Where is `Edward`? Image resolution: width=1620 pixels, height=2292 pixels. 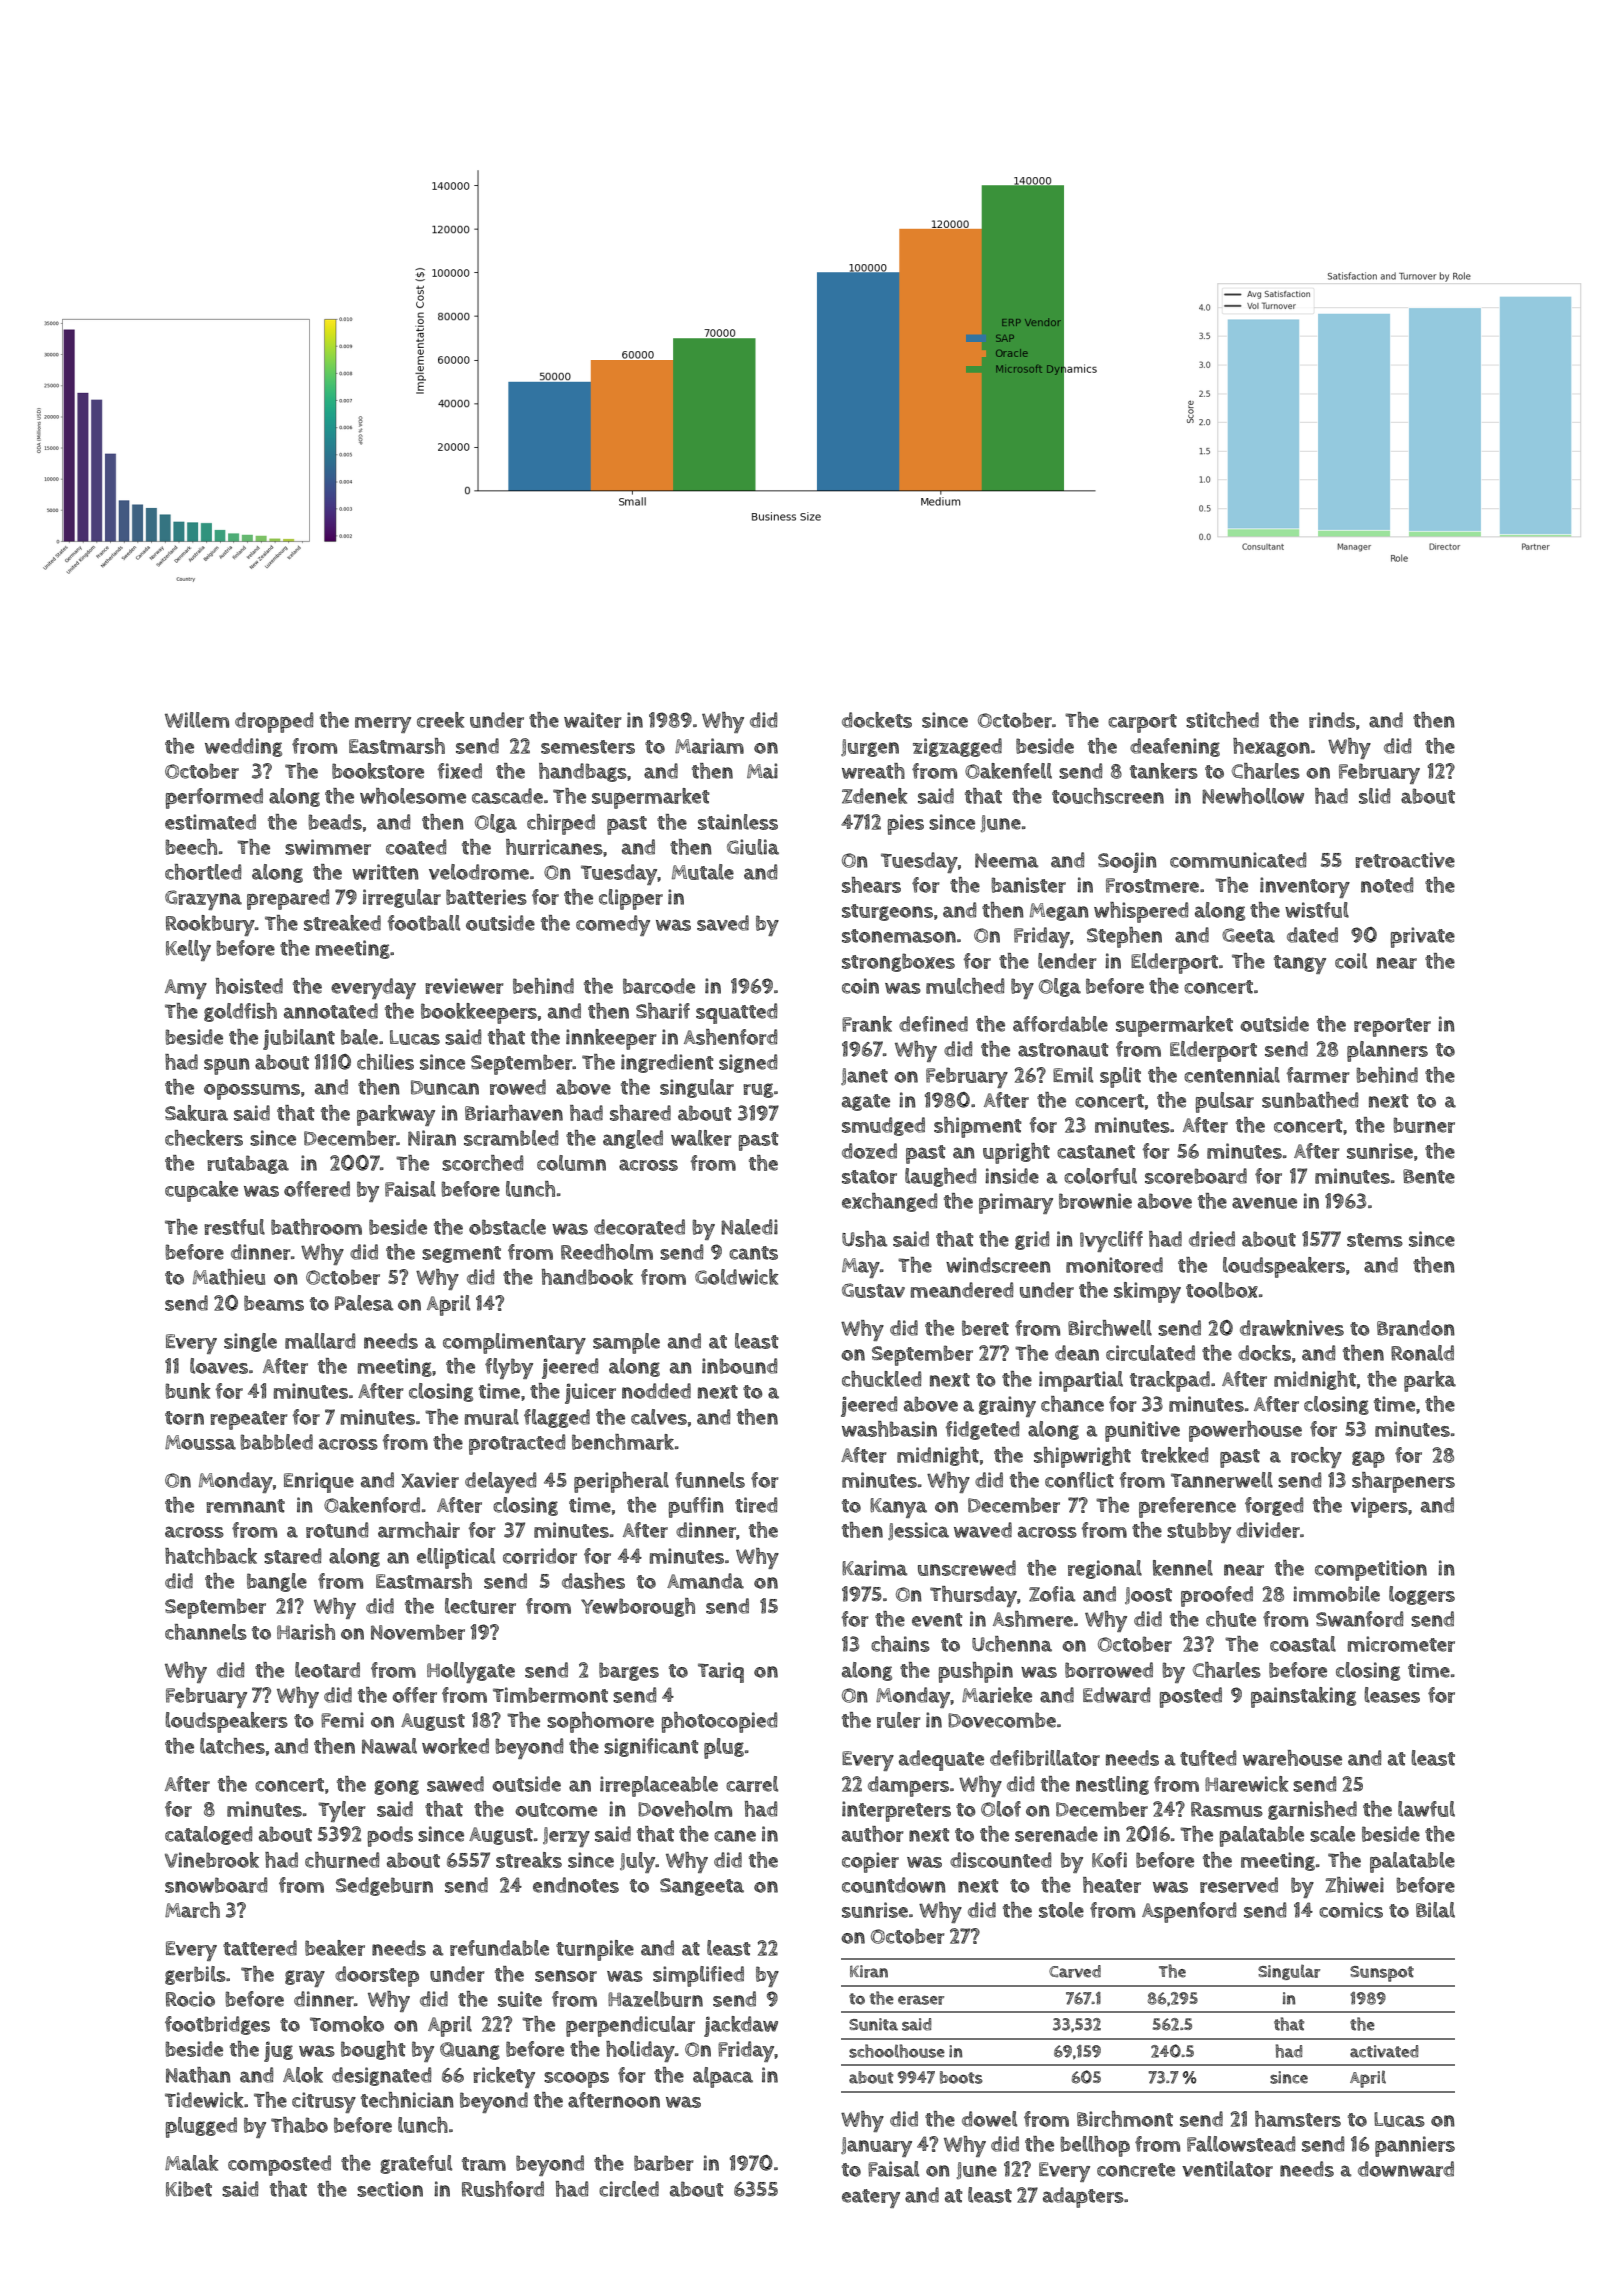
Edward is located at coordinates (1116, 1695).
